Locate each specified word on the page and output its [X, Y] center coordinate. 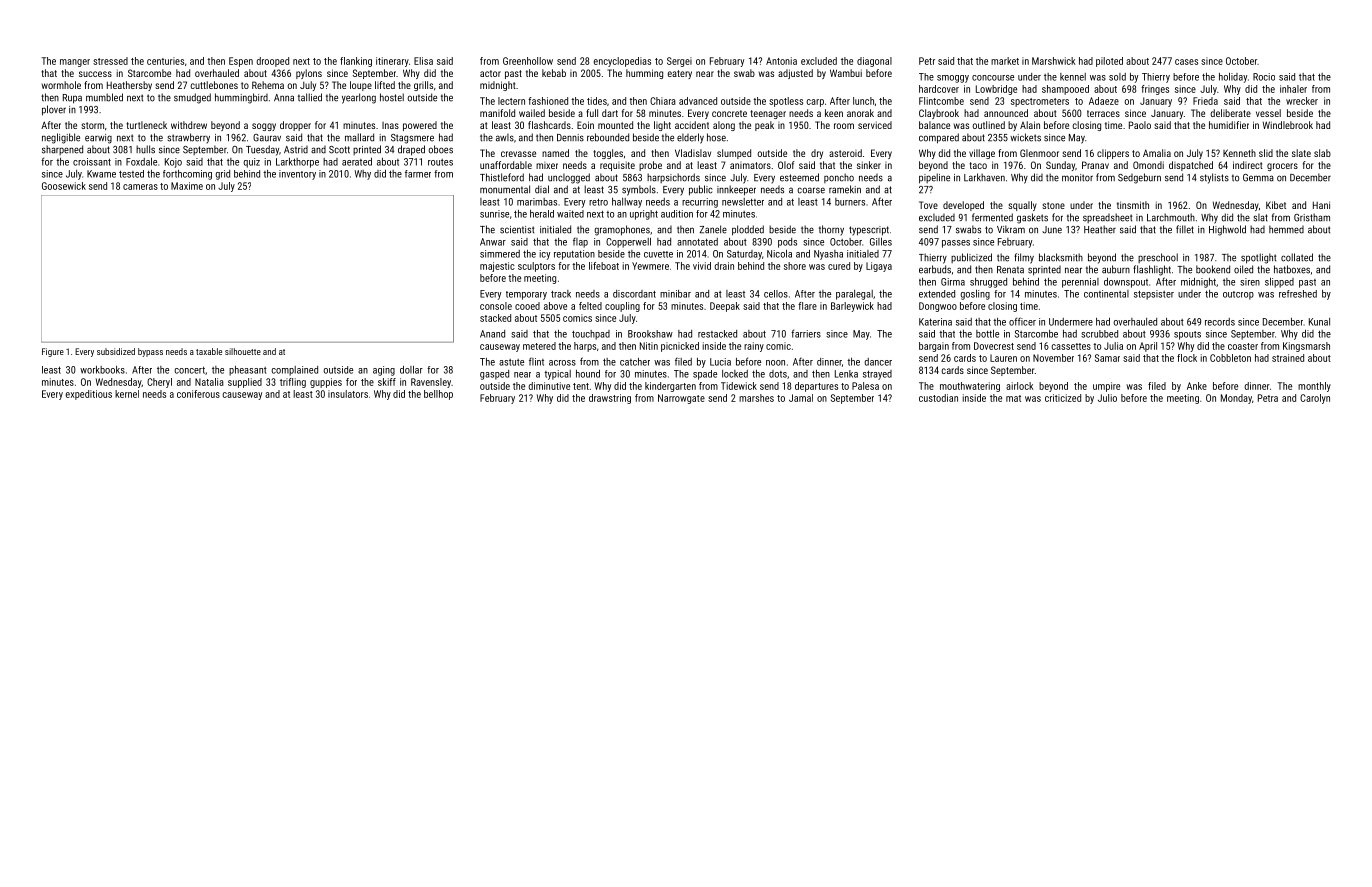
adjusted [795, 74]
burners [850, 202]
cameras [140, 187]
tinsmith [1133, 205]
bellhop [438, 395]
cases [1186, 62]
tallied [310, 97]
